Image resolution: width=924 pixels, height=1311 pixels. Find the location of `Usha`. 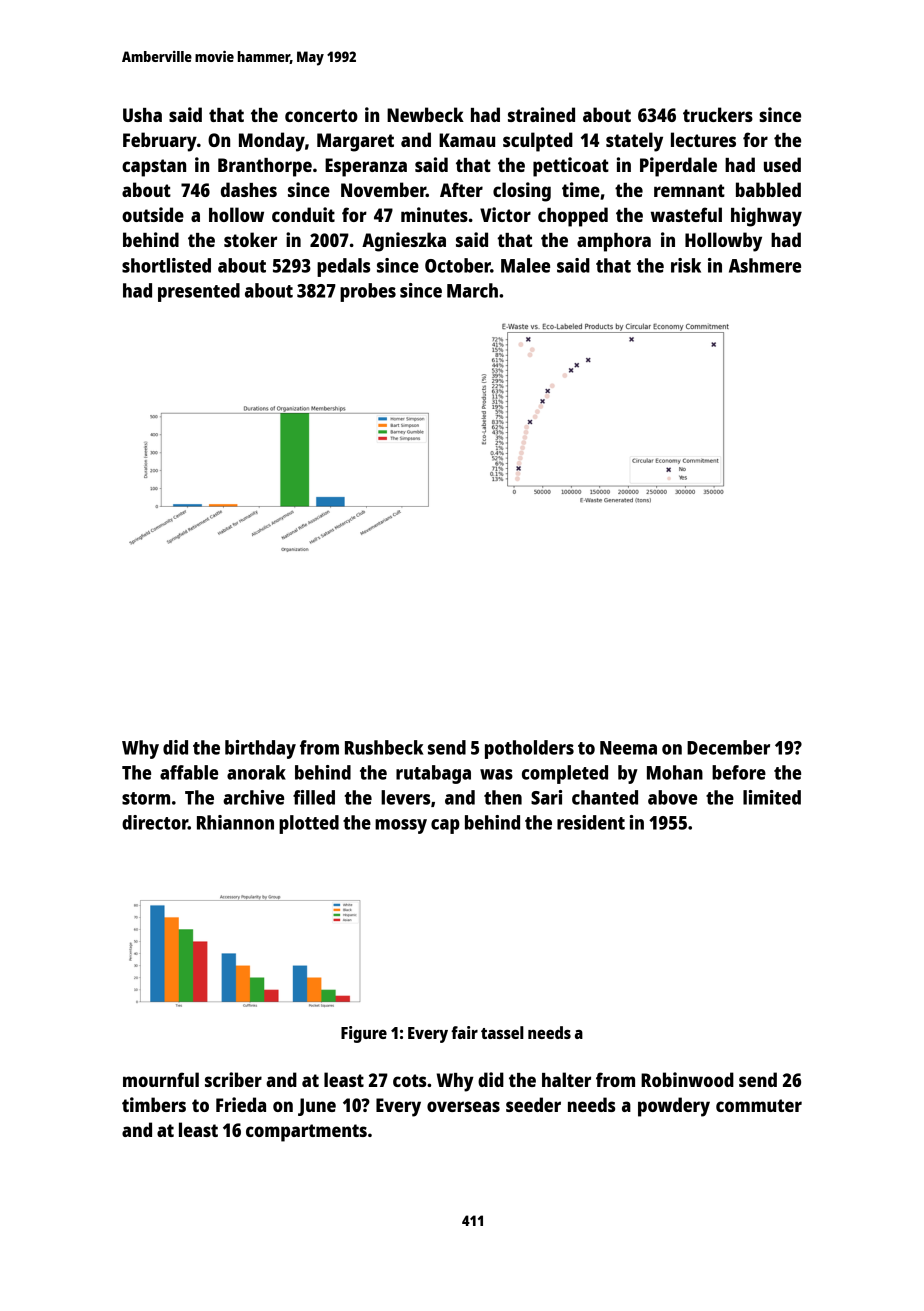

Usha is located at coordinates (142, 115).
